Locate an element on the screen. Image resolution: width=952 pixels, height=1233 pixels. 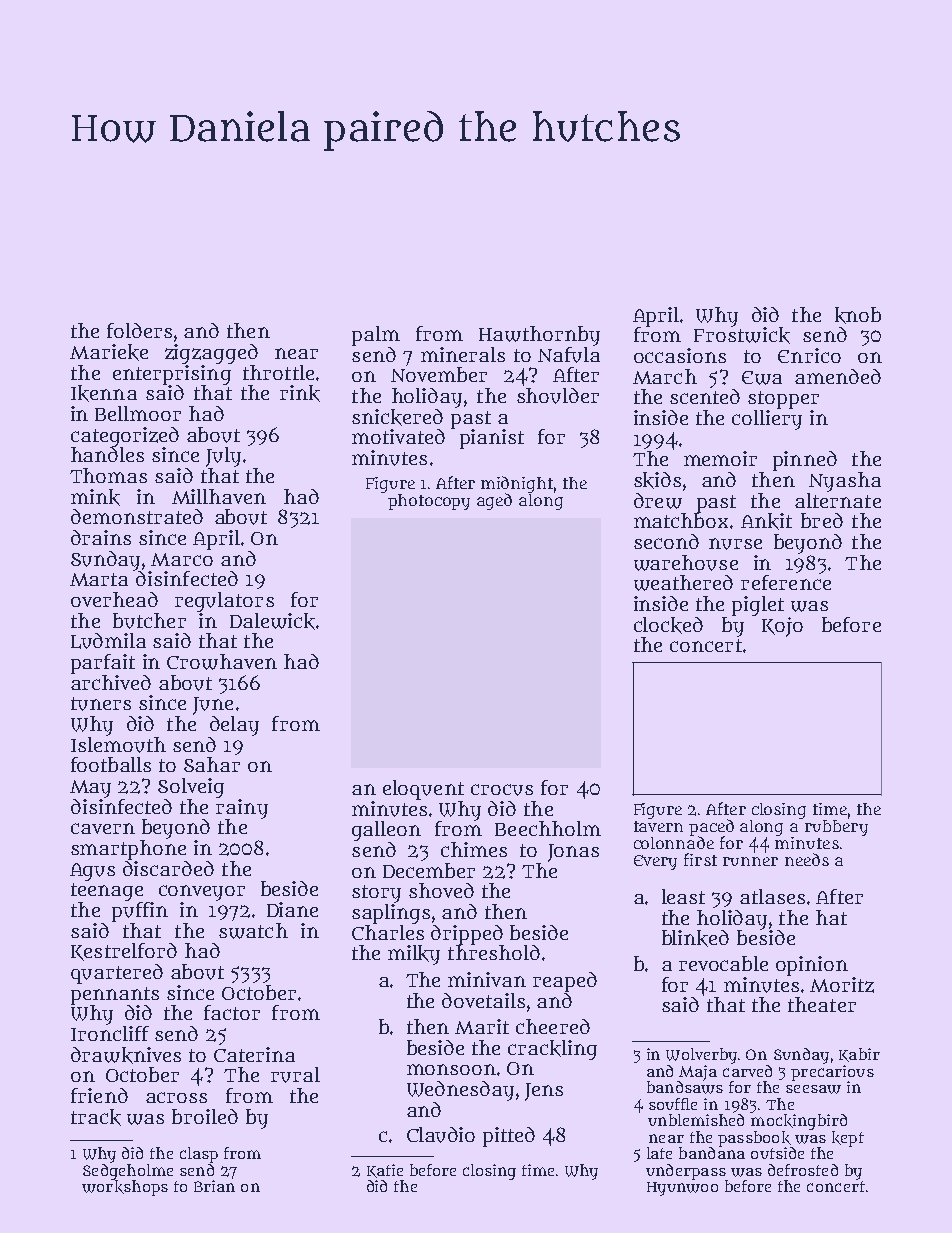
folders is located at coordinates (139, 330).
